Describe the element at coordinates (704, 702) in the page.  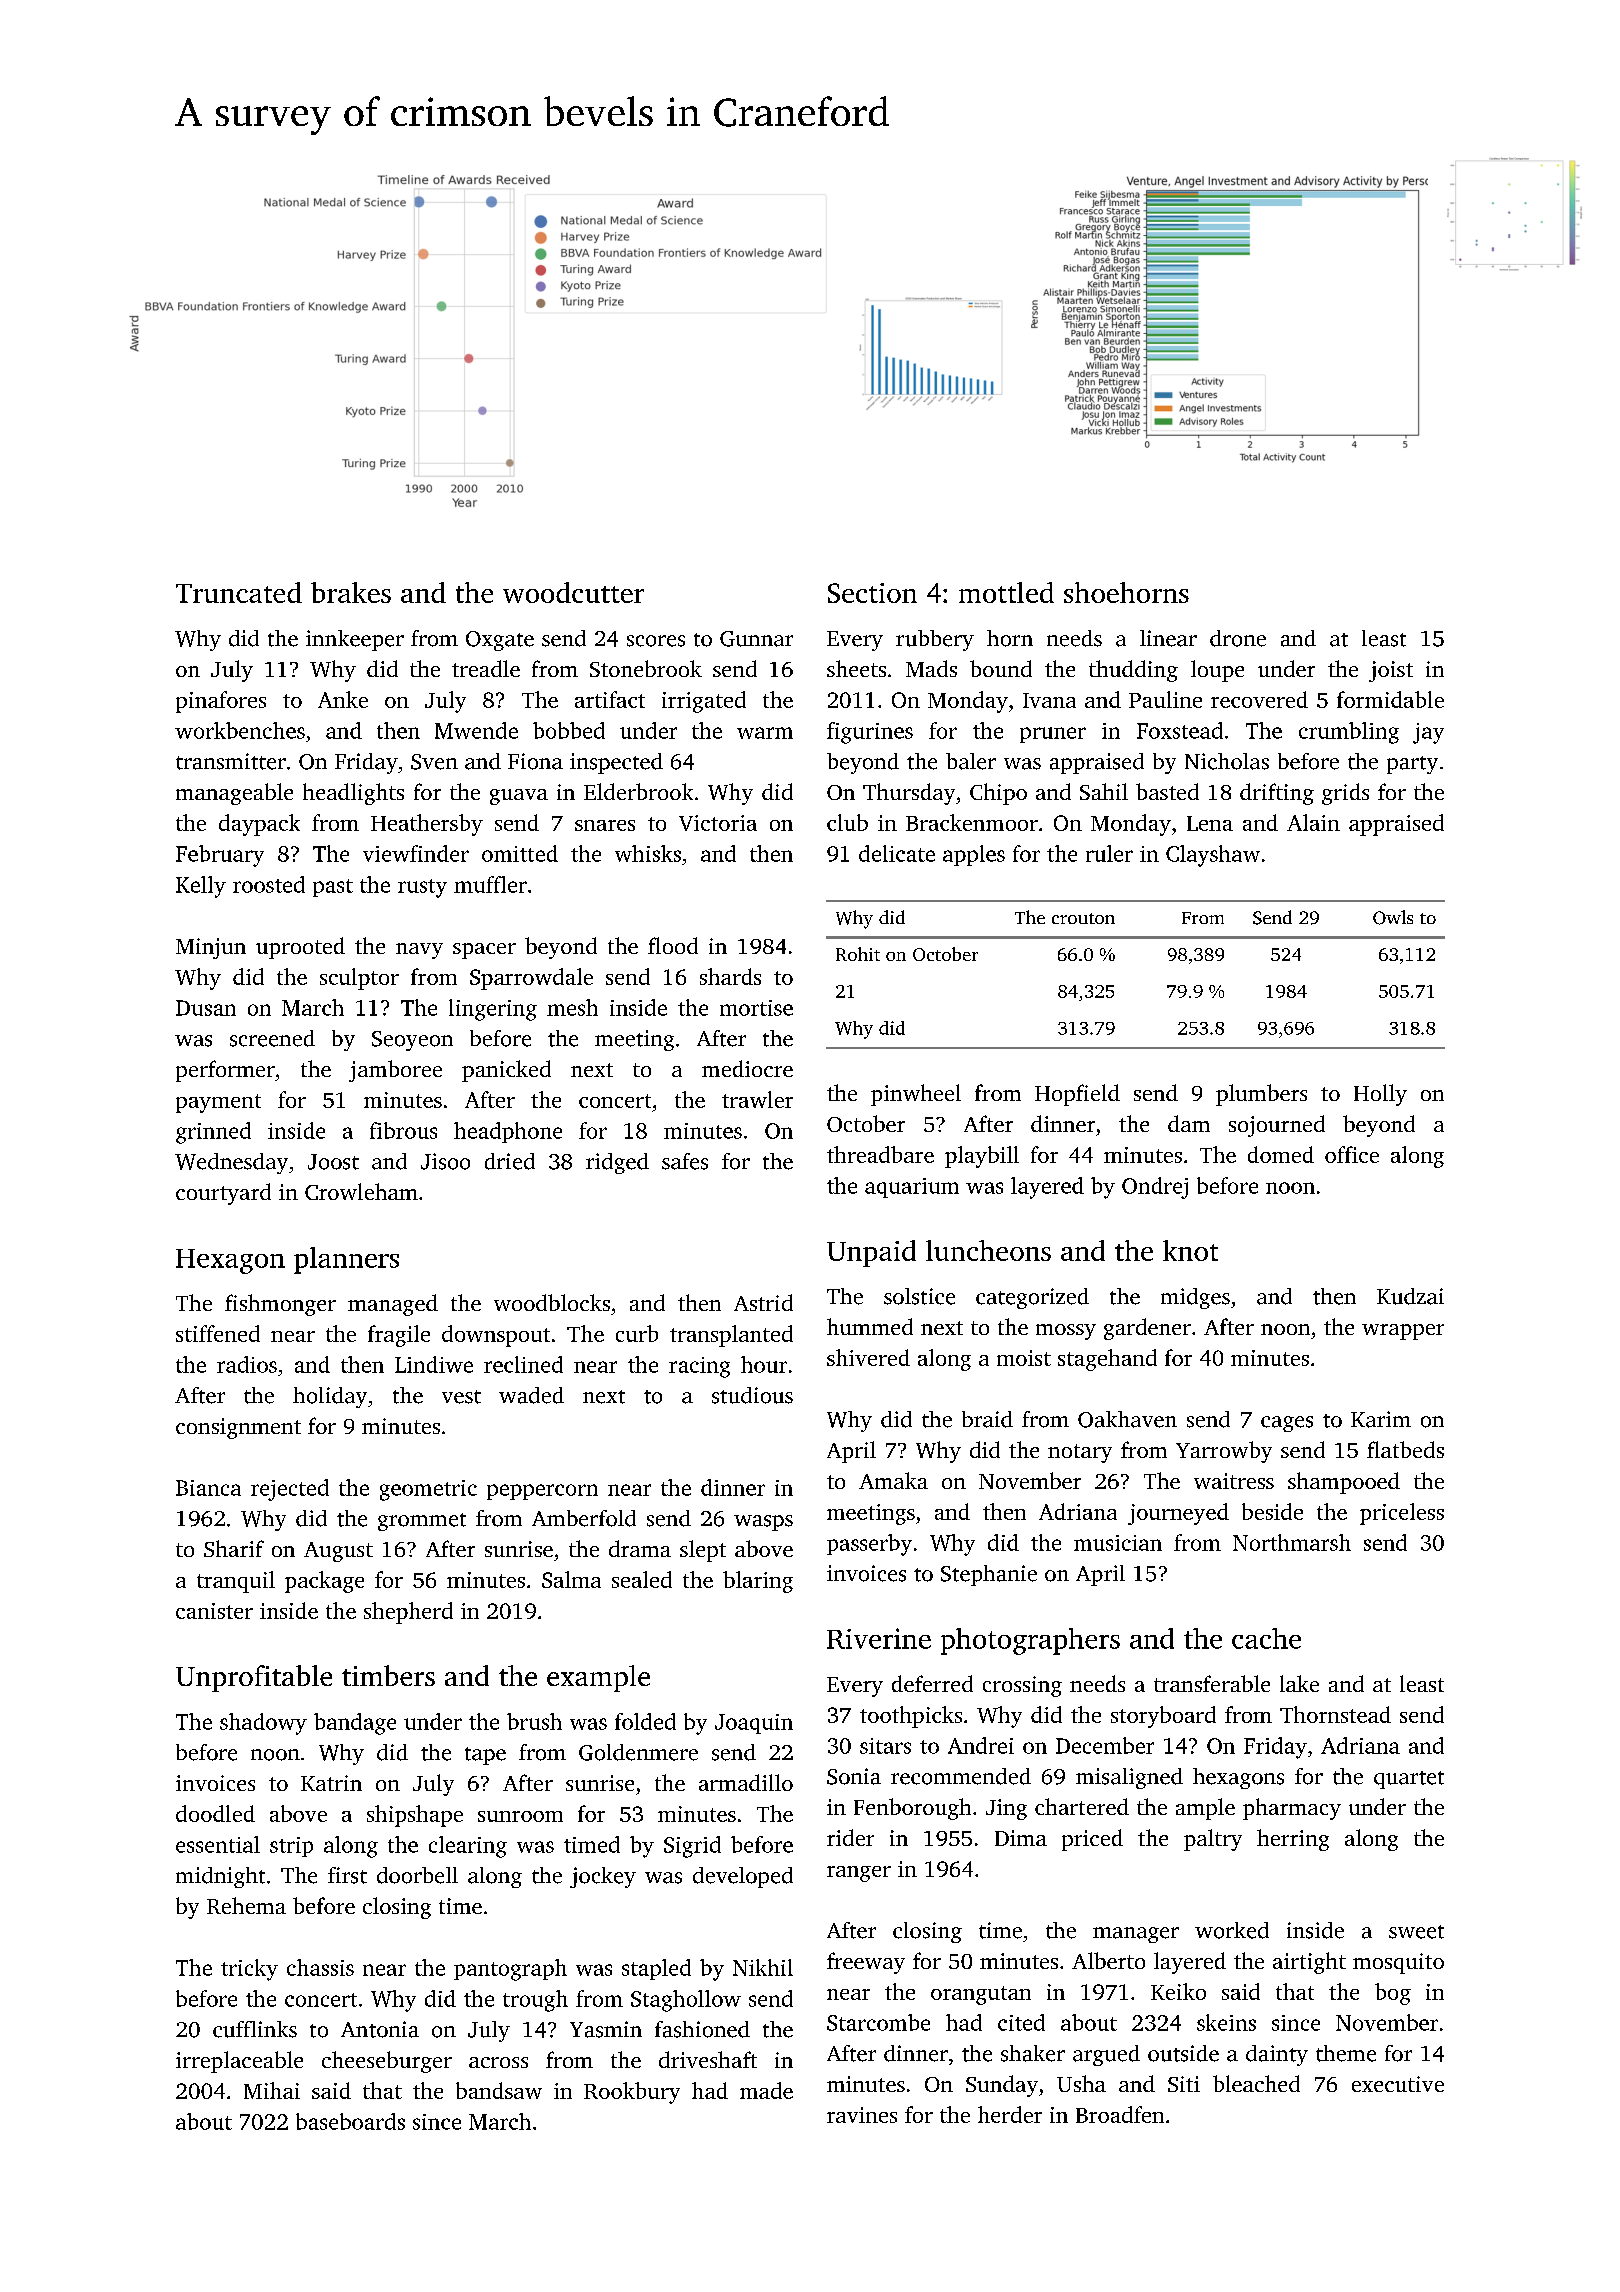
I see `irrigated` at that location.
